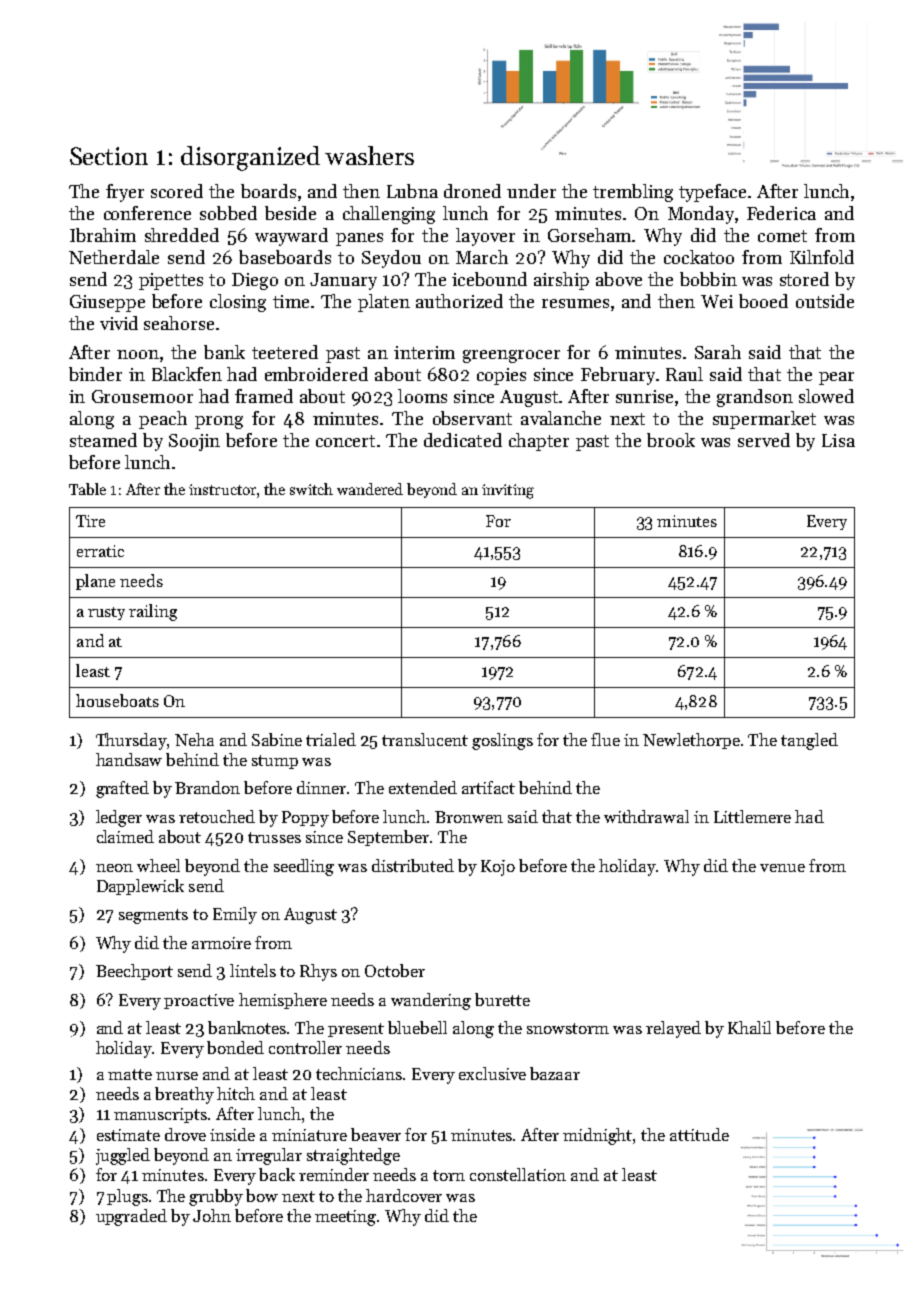  Describe the element at coordinates (147, 213) in the screenshot. I see `conference` at that location.
